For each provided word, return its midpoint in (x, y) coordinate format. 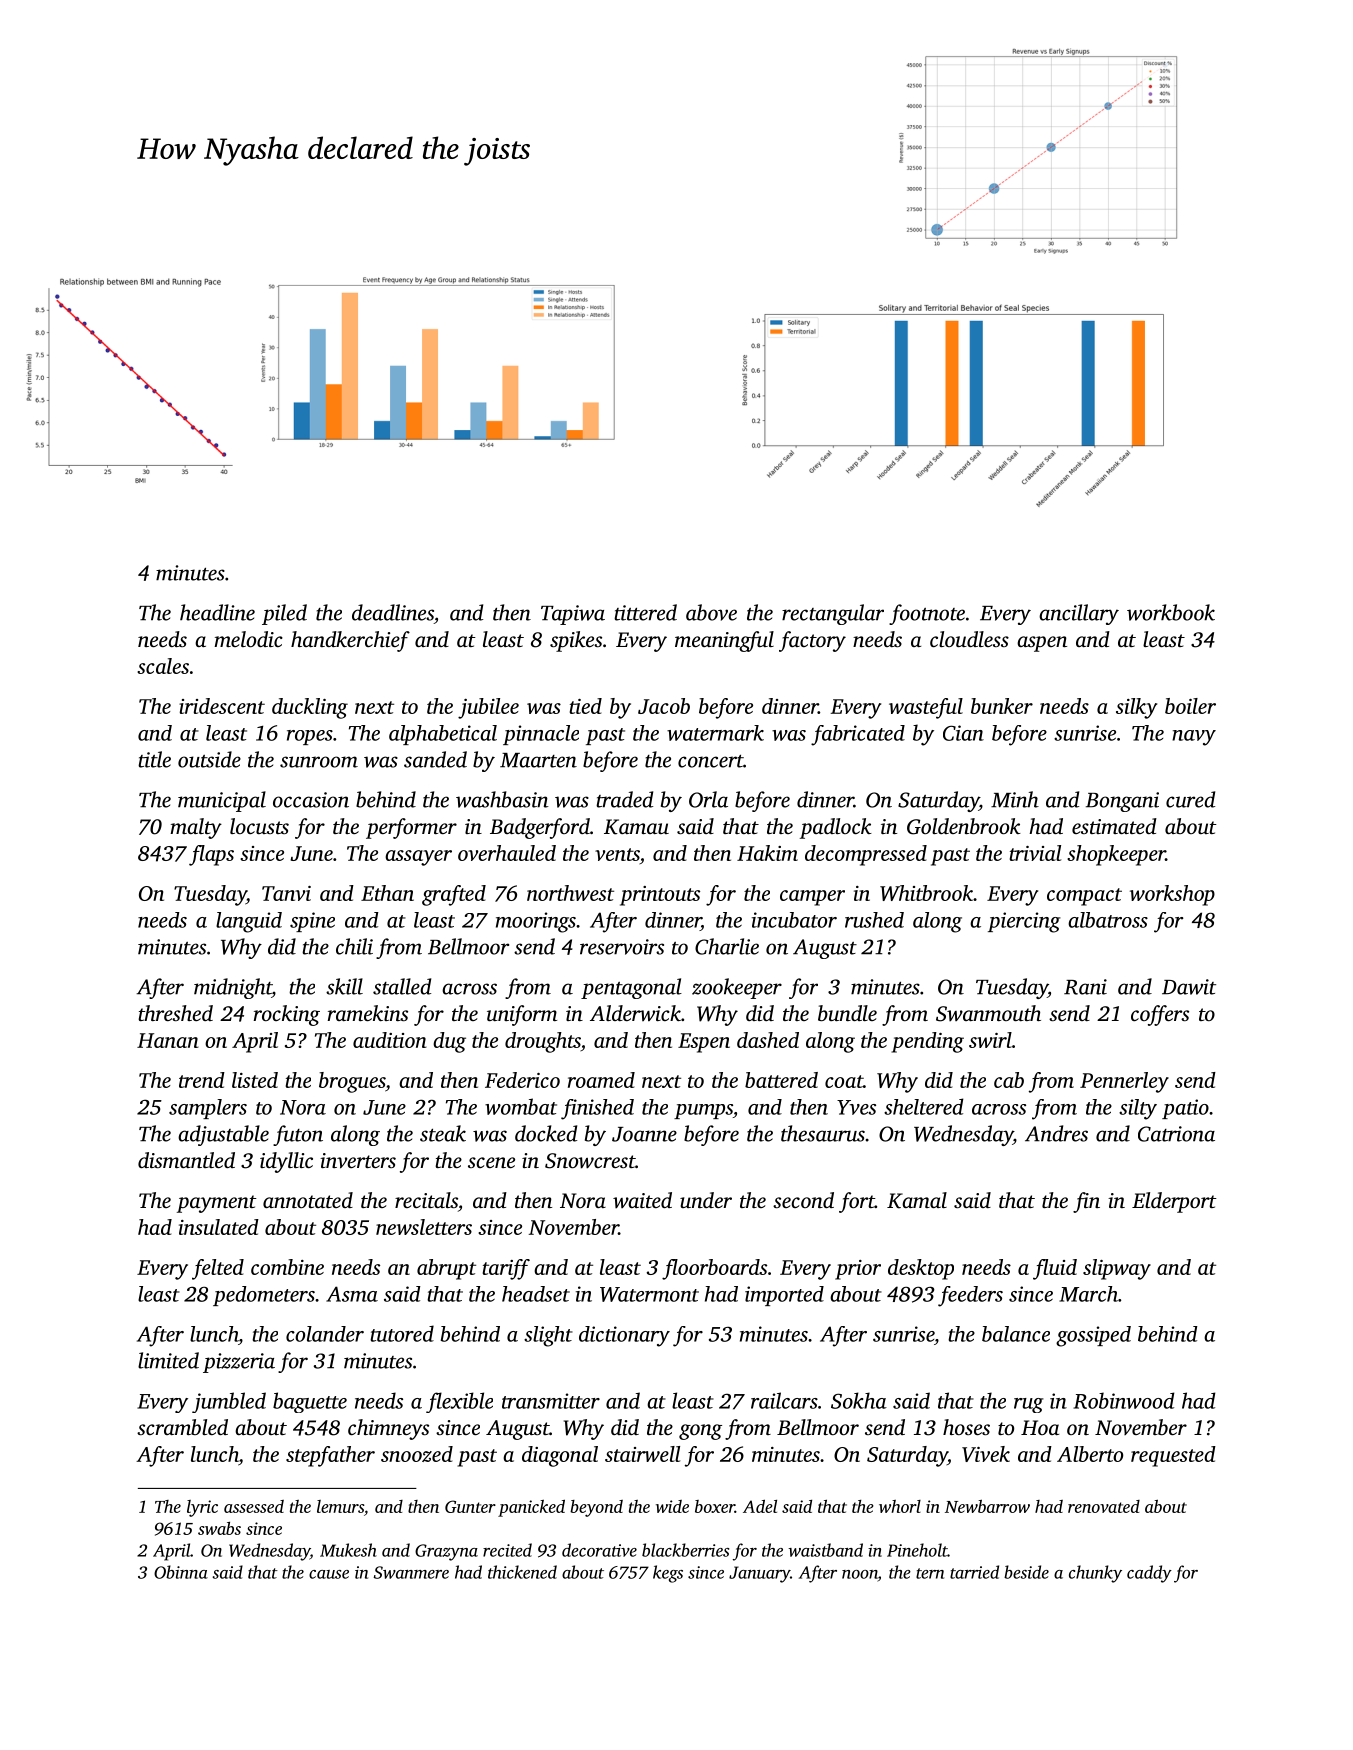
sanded (435, 759)
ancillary (1079, 614)
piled (284, 614)
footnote (927, 614)
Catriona (1176, 1134)
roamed (601, 1080)
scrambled (182, 1427)
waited (642, 1200)
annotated (308, 1200)
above (711, 612)
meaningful (724, 641)
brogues (352, 1082)
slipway (1117, 1269)
